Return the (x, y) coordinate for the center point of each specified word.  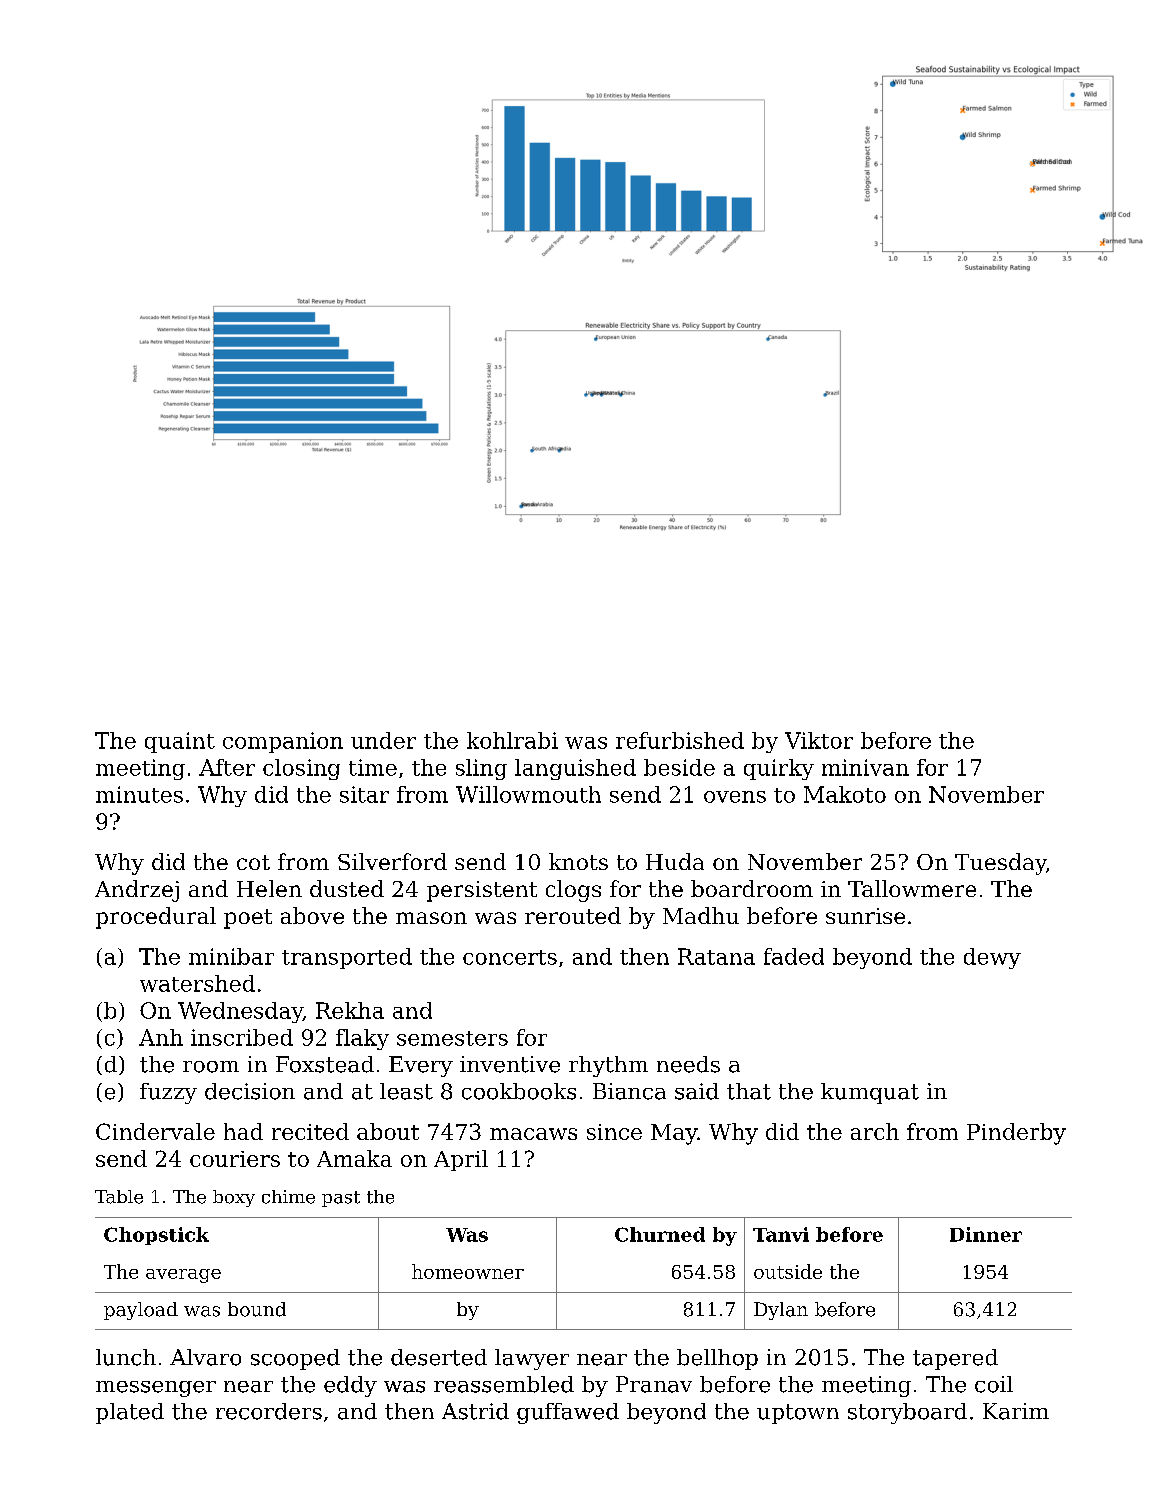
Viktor (819, 740)
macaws (533, 1134)
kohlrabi (512, 740)
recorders (269, 1411)
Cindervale (155, 1131)
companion (283, 742)
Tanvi (781, 1234)
